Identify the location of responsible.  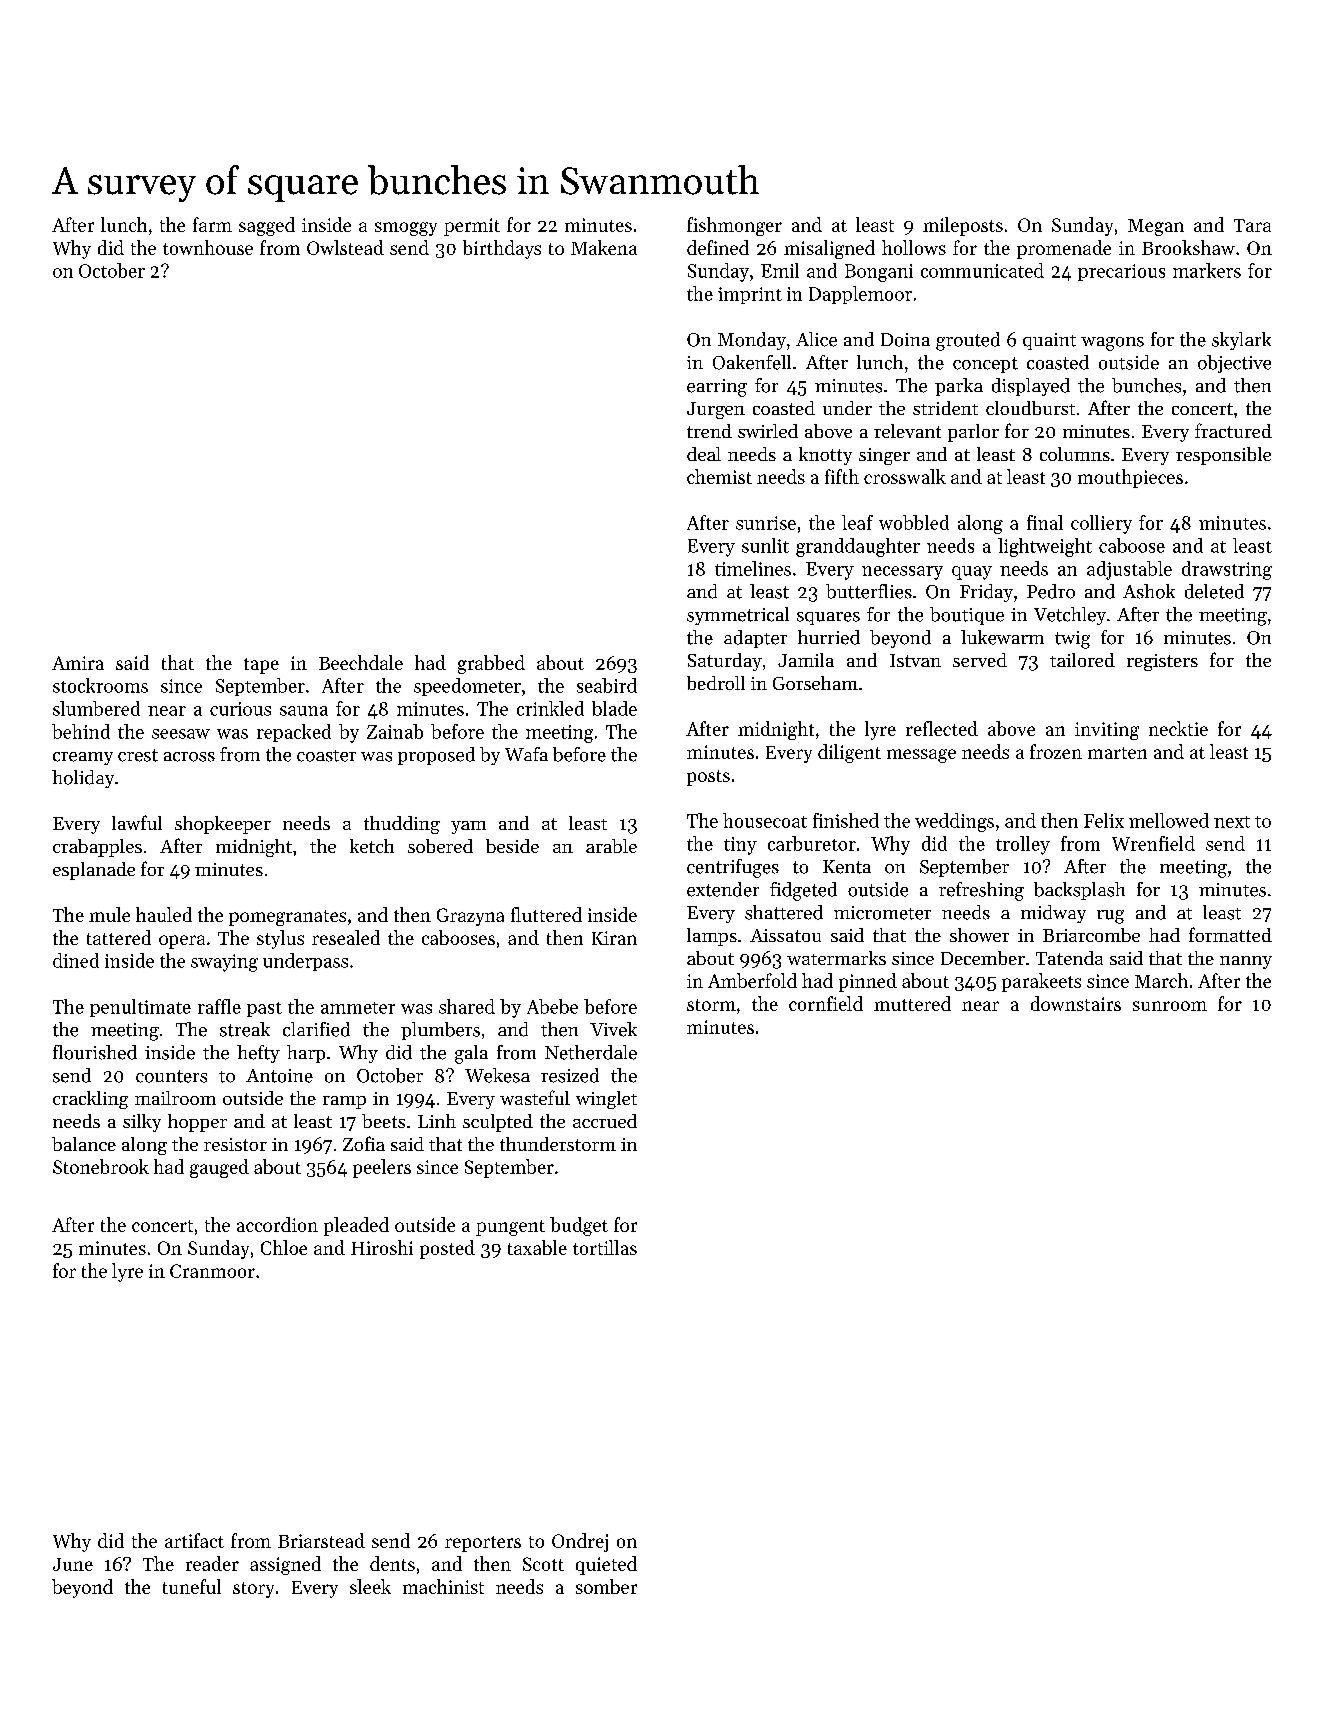
(1223, 456).
